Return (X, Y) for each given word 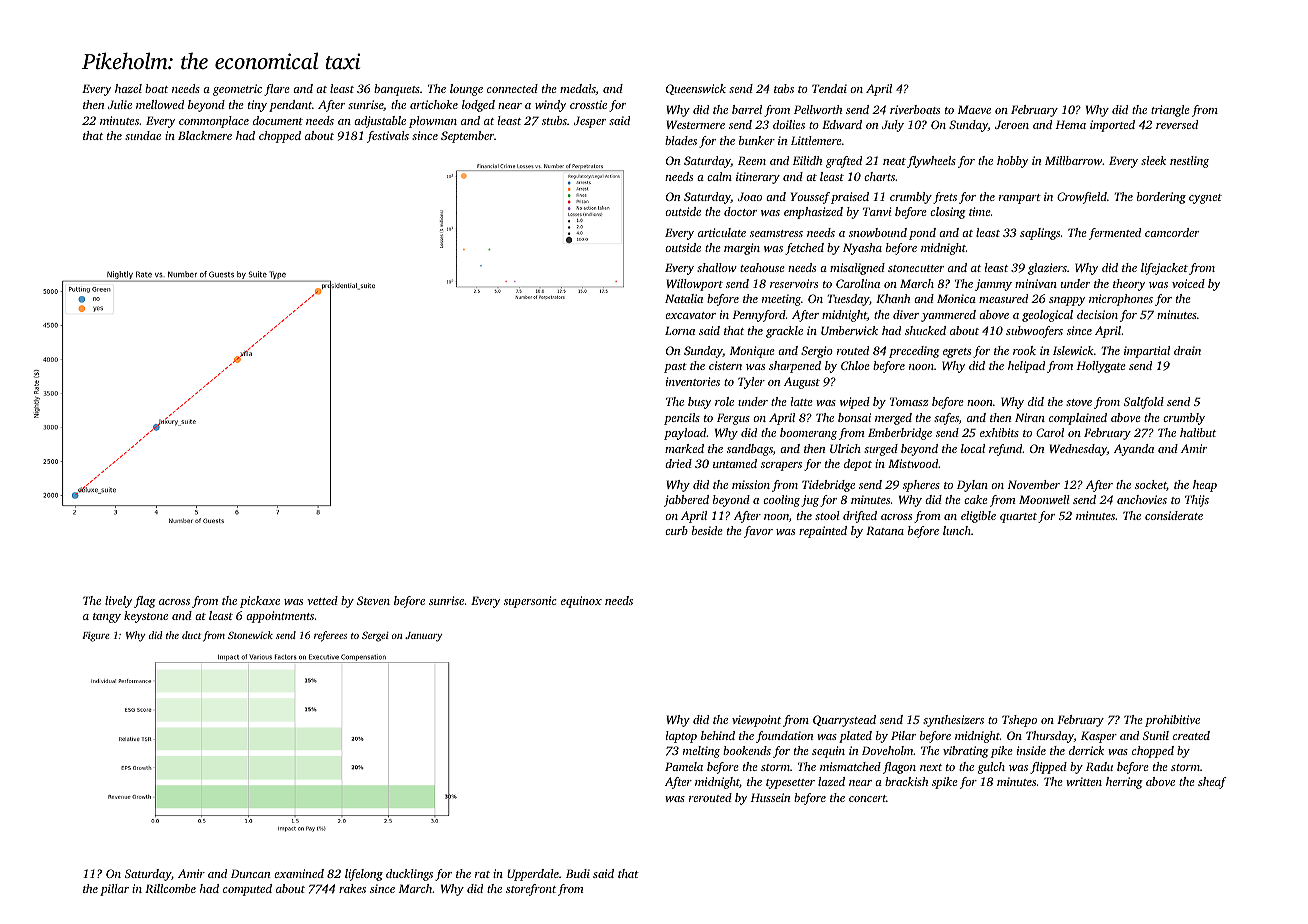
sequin (828, 752)
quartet (1018, 518)
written (1084, 781)
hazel (128, 88)
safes (946, 419)
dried (678, 463)
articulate (722, 232)
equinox (581, 602)
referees (330, 636)
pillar (114, 890)
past (675, 368)
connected (512, 88)
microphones (1121, 300)
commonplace (214, 122)
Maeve (974, 109)
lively (118, 602)
